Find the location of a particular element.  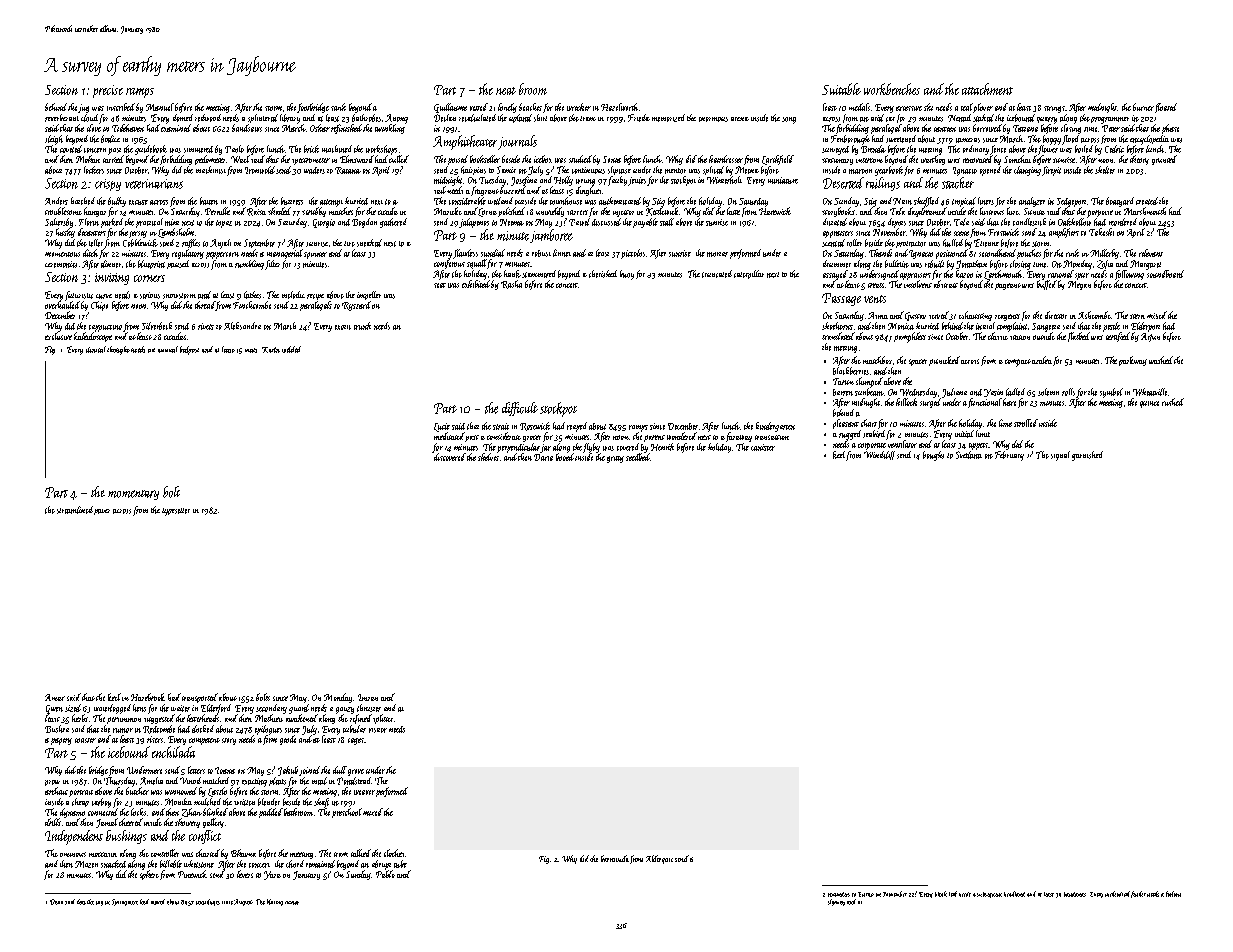

methodical is located at coordinates (1117, 894).
